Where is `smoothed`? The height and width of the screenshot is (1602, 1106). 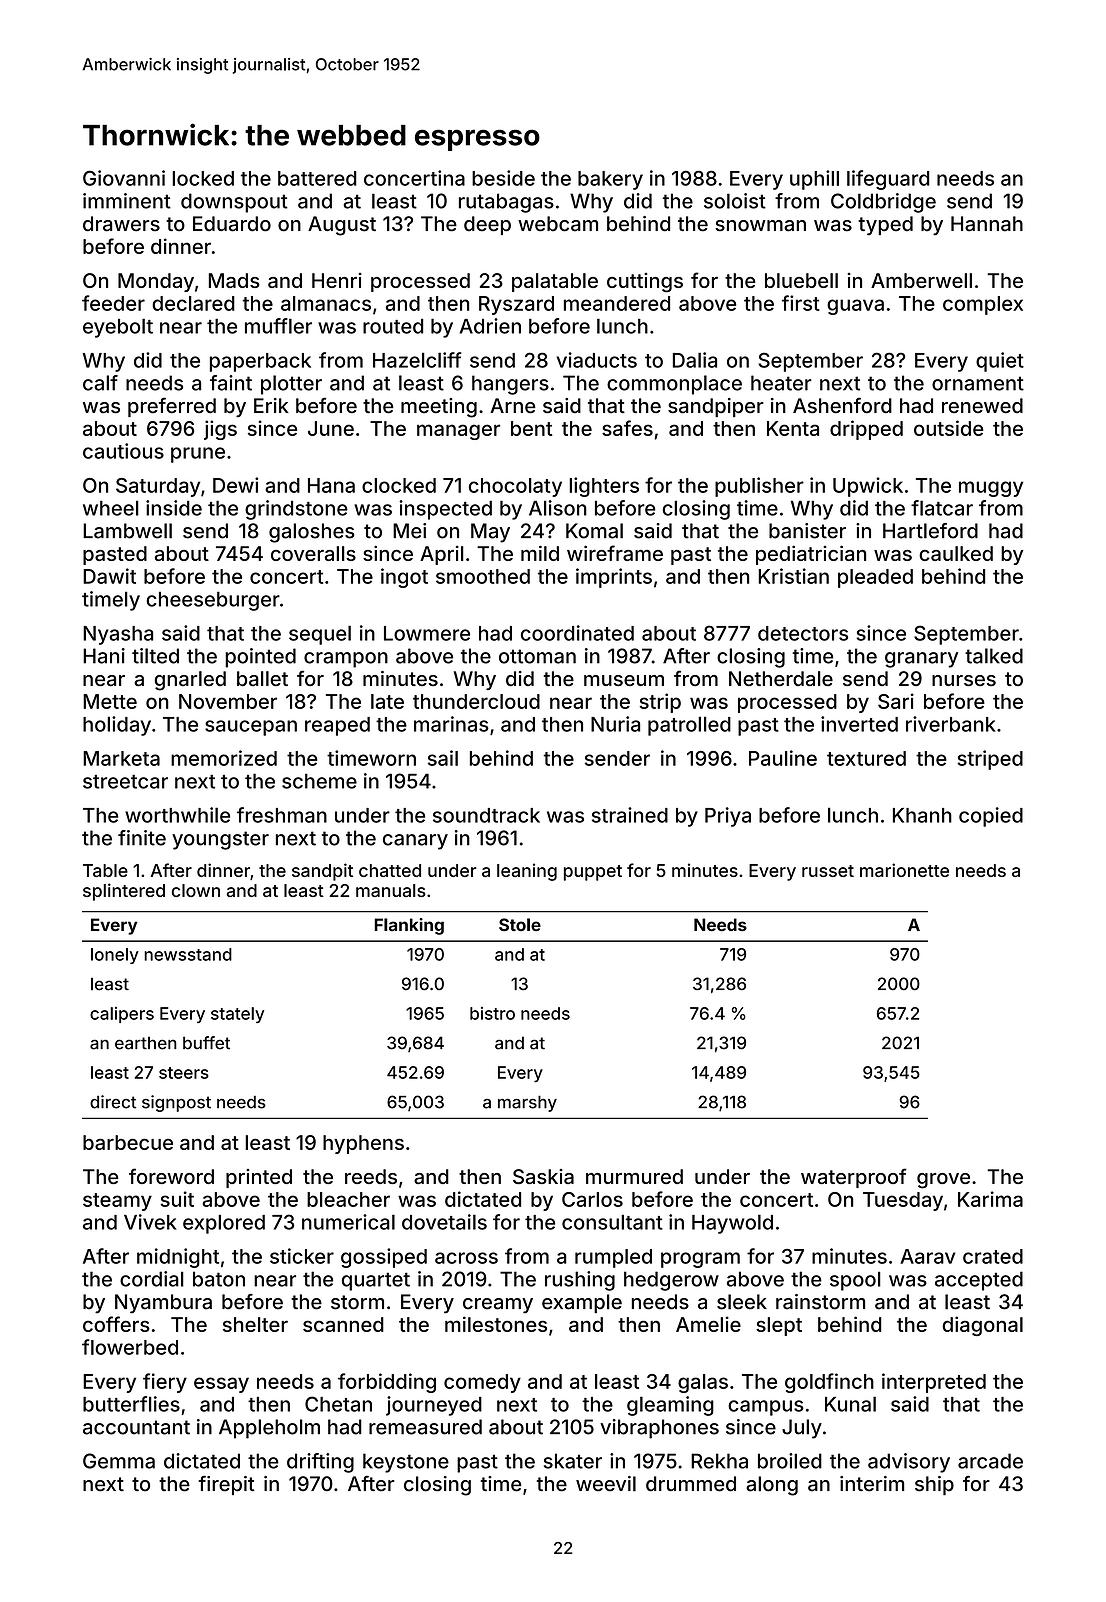 smoothed is located at coordinates (483, 576).
